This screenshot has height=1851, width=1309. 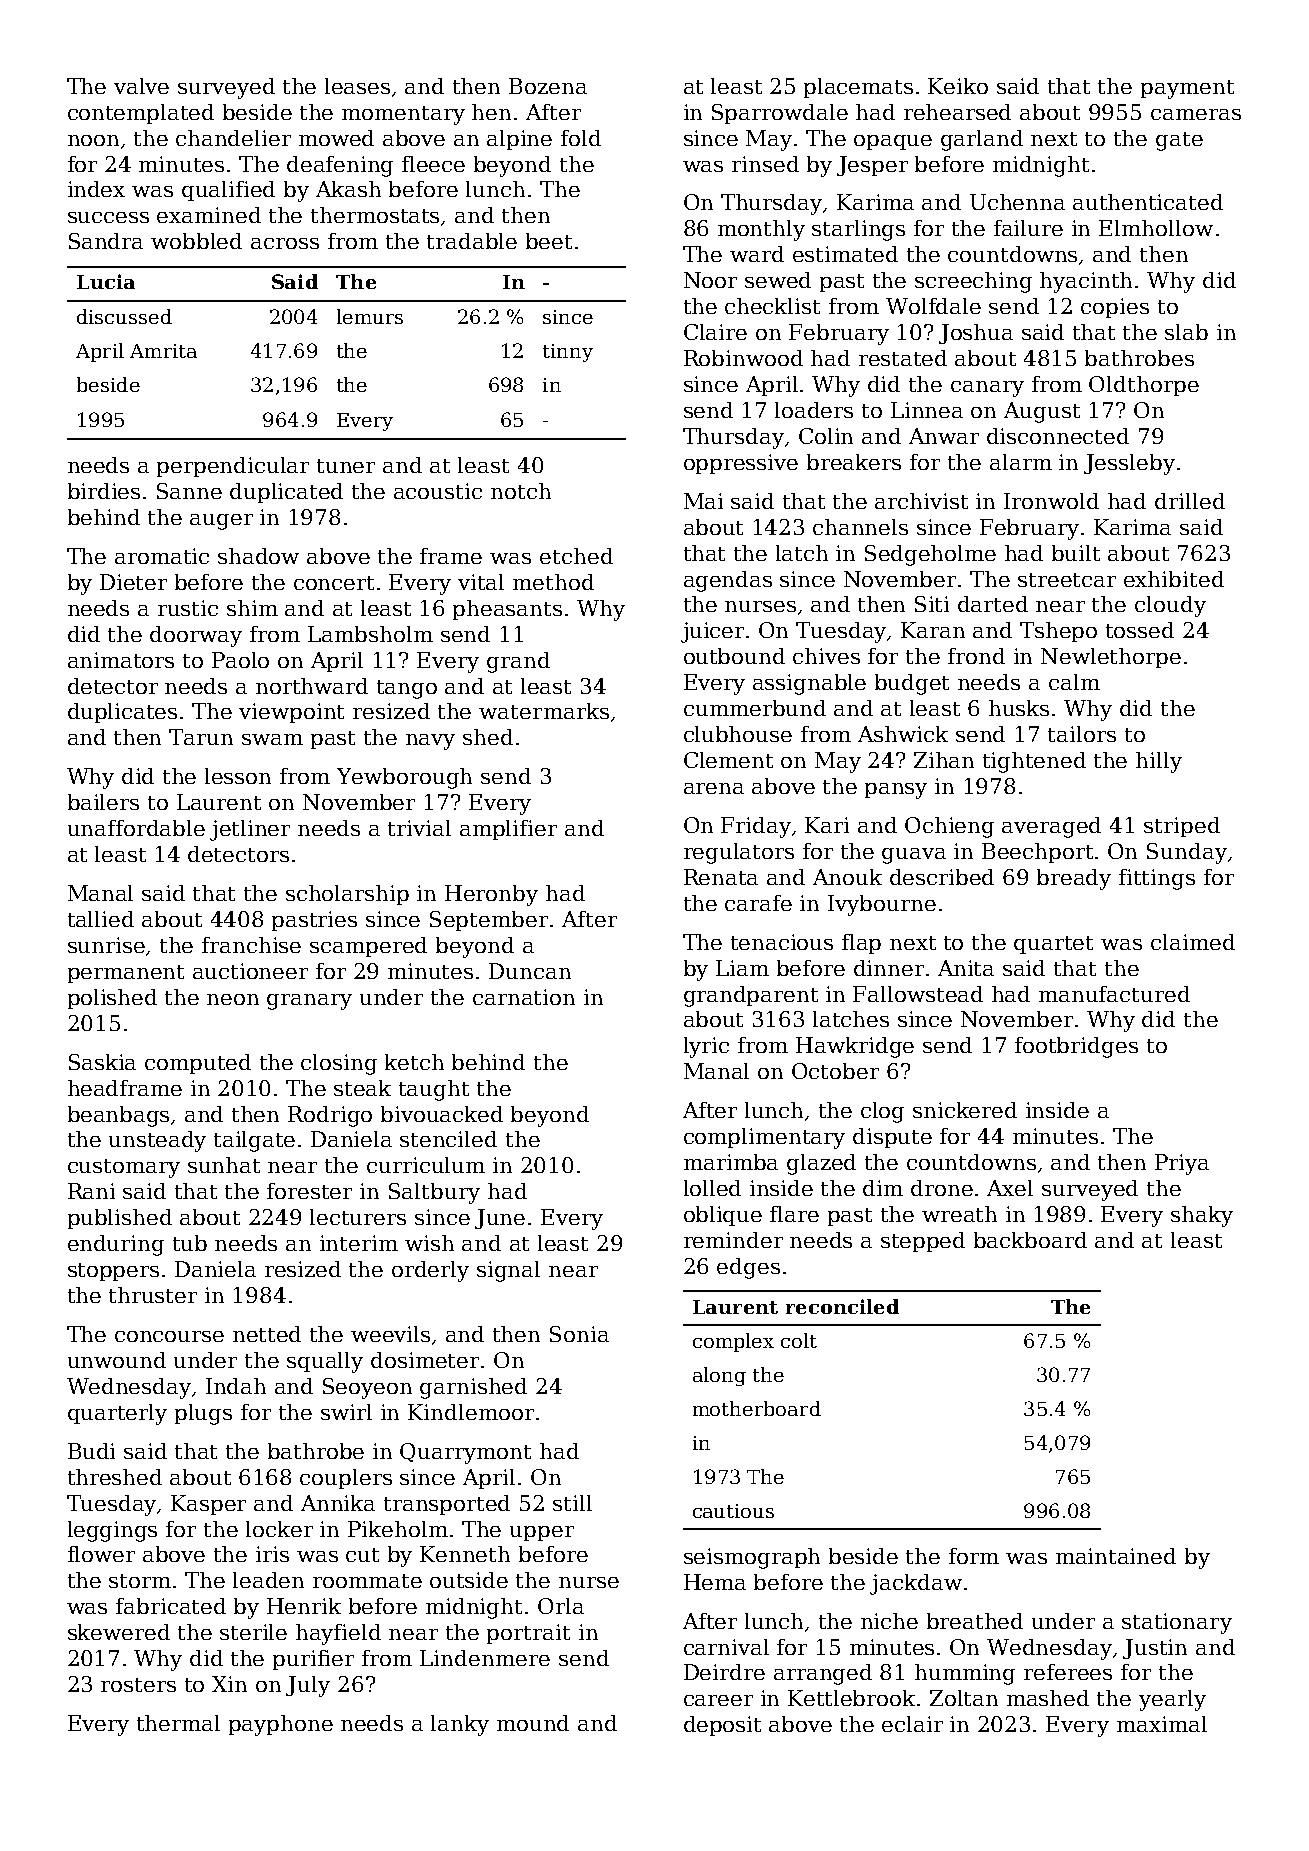 What do you see at coordinates (460, 1725) in the screenshot?
I see `lanky` at bounding box center [460, 1725].
